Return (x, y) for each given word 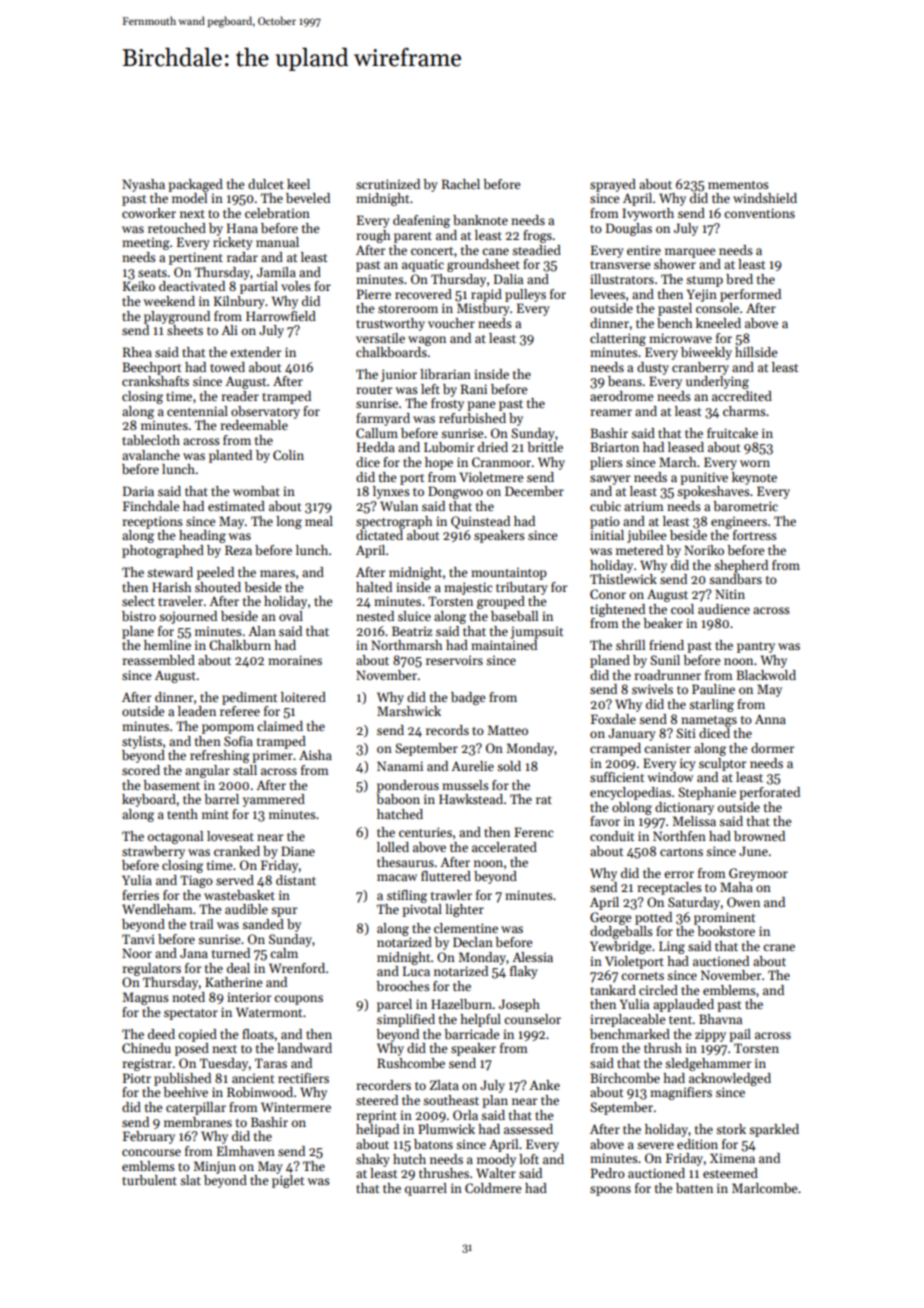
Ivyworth (648, 214)
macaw (397, 877)
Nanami (400, 766)
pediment (249, 698)
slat (190, 1180)
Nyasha (143, 185)
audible (246, 909)
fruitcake (732, 433)
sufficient (617, 777)
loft (529, 1159)
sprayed (613, 185)
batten (694, 1188)
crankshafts (155, 381)
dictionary (684, 808)
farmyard (383, 419)
